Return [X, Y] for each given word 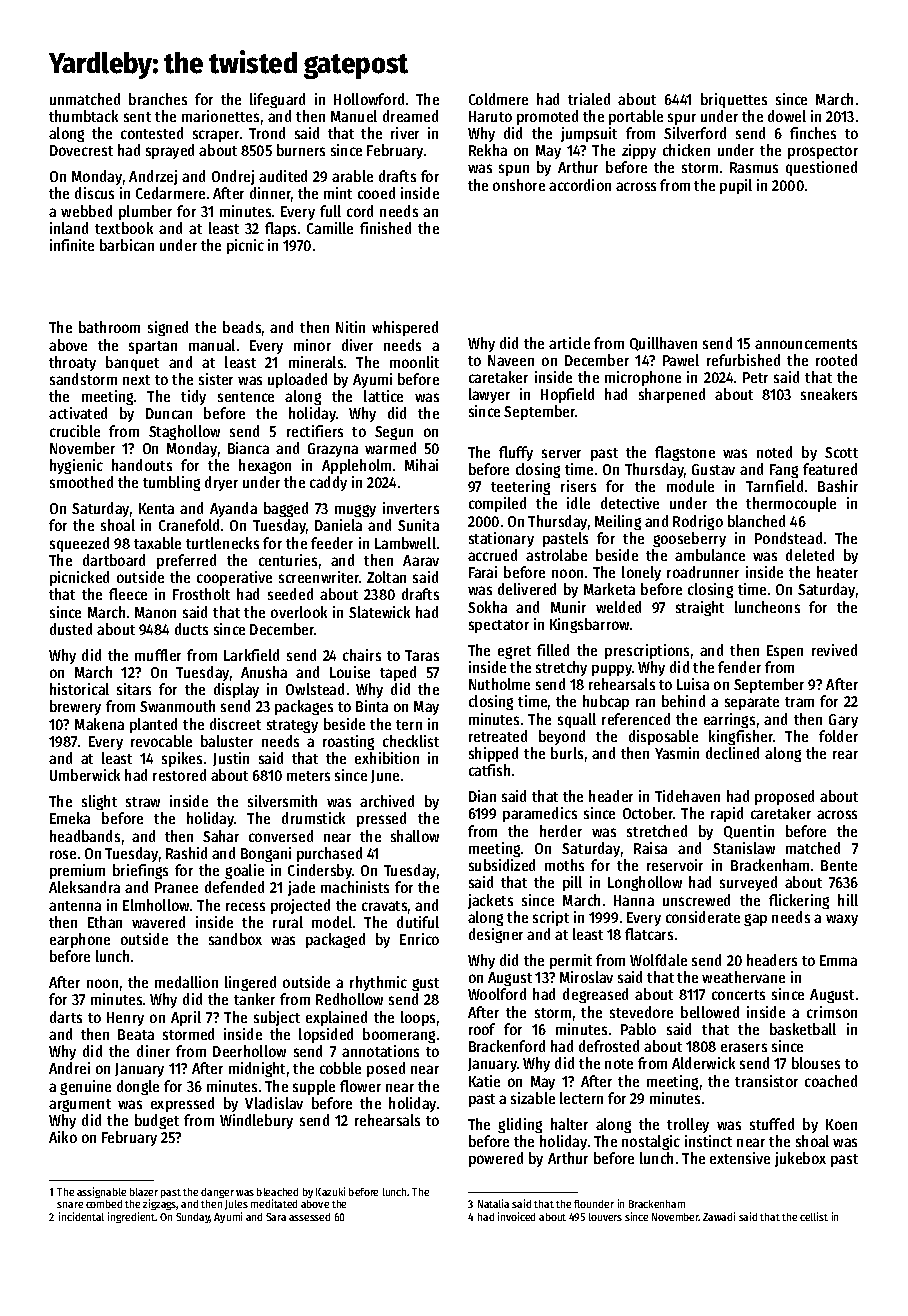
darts [66, 1017]
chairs [362, 655]
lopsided [326, 1035]
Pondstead [788, 538]
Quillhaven [663, 344]
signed [168, 328]
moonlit [414, 362]
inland [69, 228]
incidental [81, 1216]
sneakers [829, 394]
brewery [75, 707]
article [569, 343]
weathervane [743, 977]
